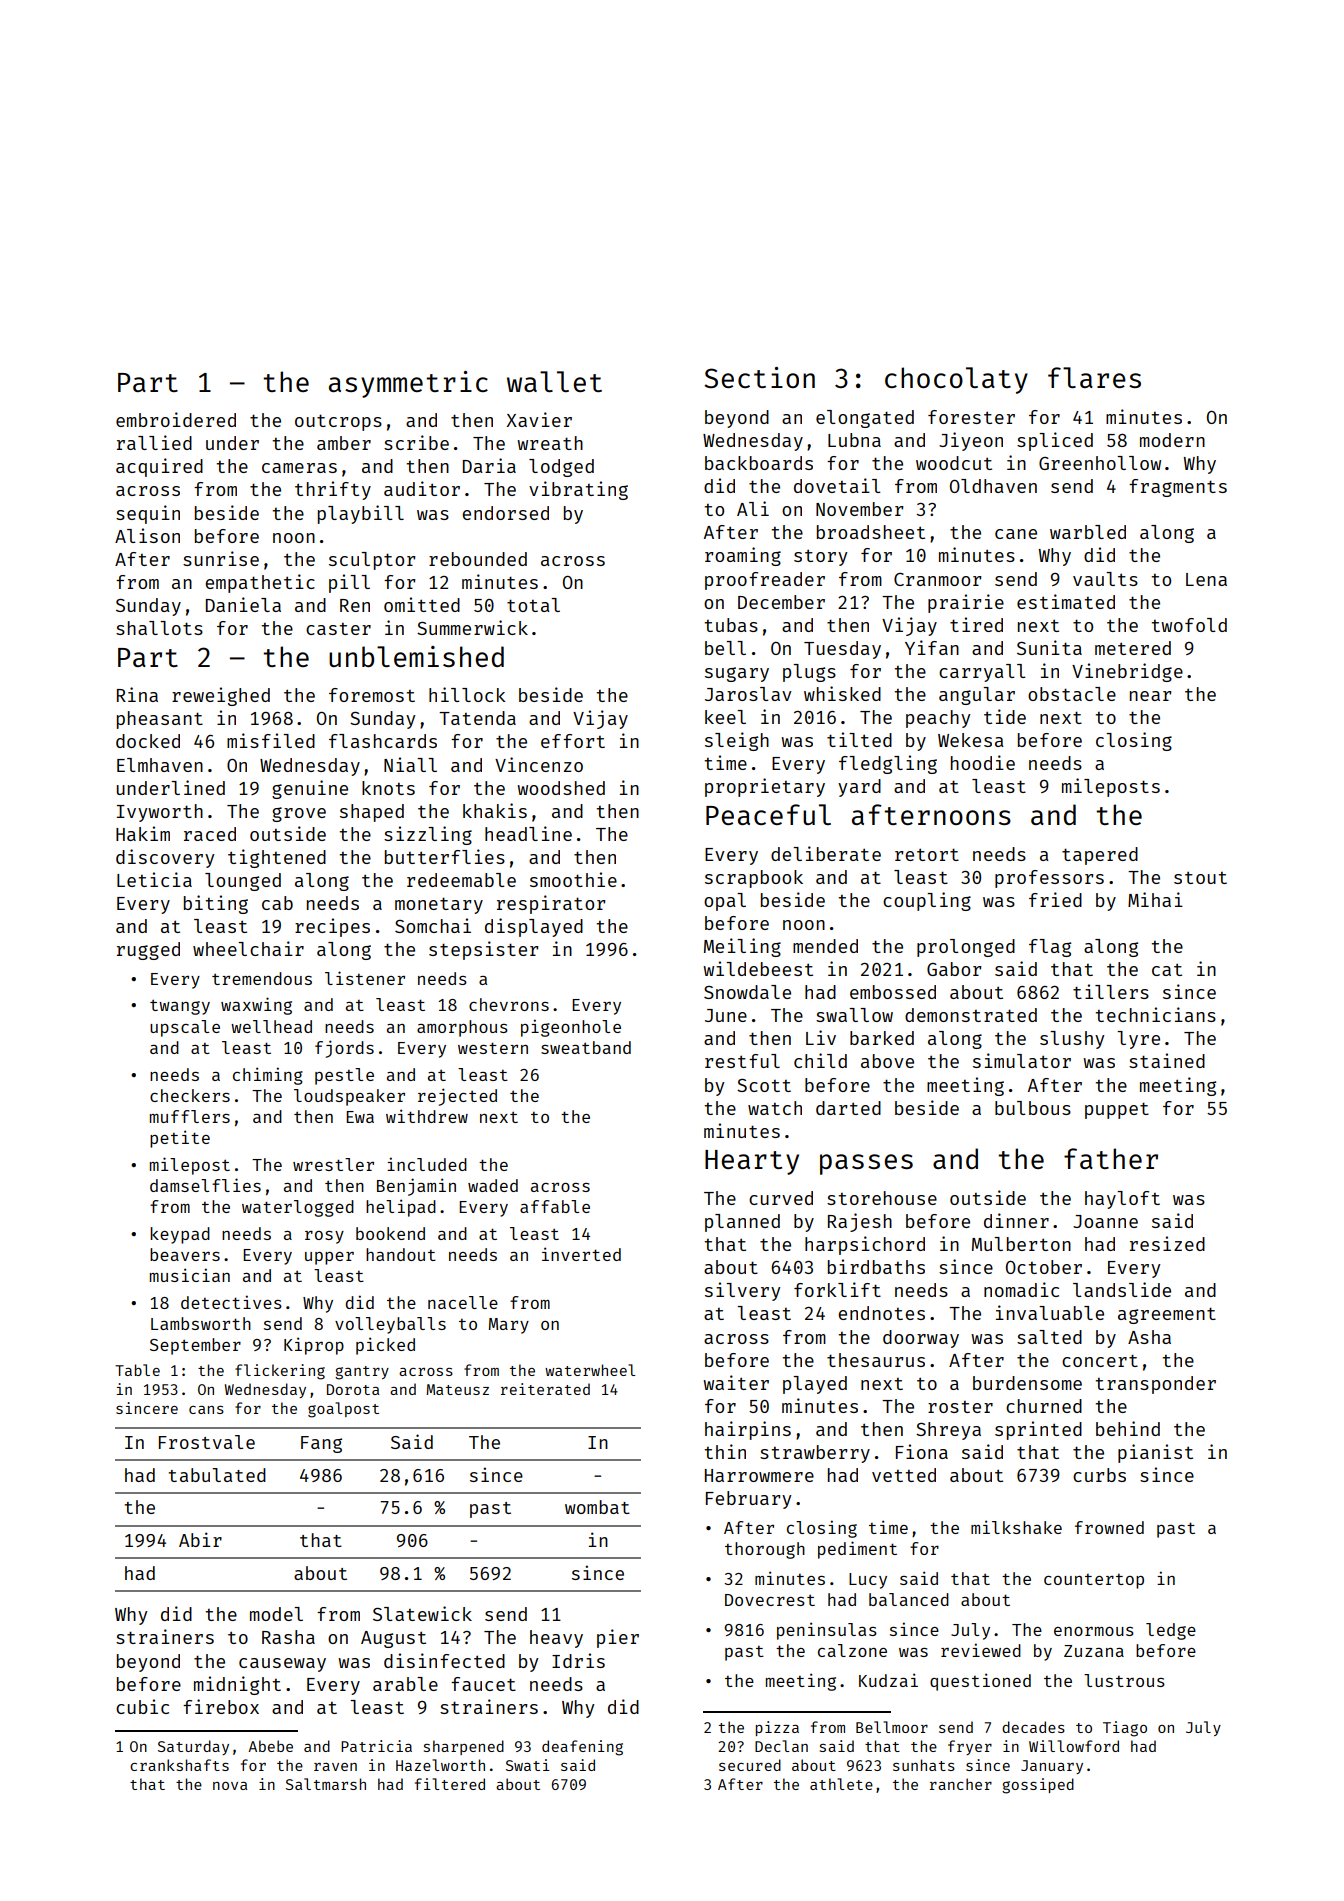 Image resolution: width=1344 pixels, height=1901 pixels. I want to click on model, so click(276, 1614).
